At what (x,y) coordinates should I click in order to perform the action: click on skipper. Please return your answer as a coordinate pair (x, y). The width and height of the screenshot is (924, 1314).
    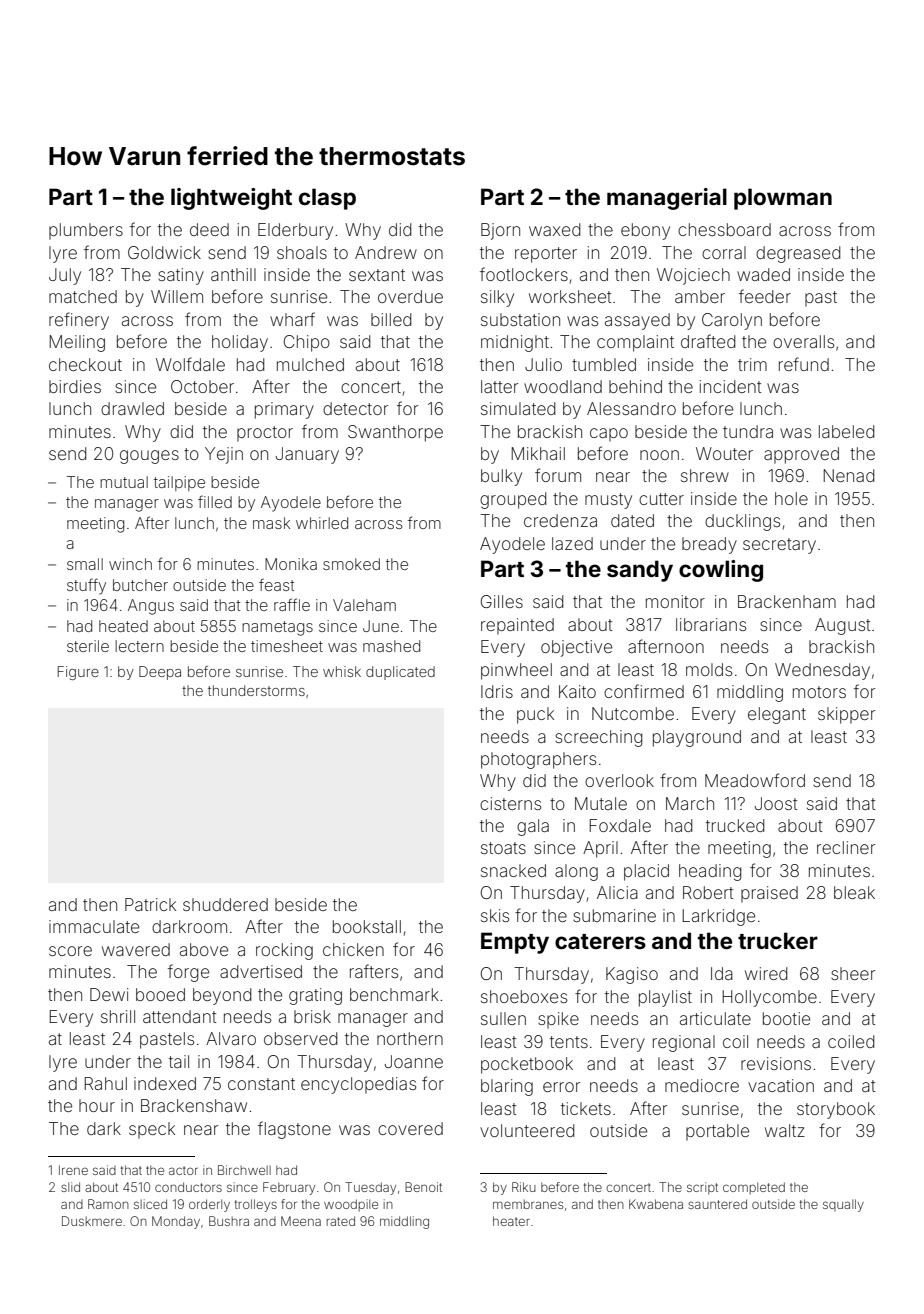
    Looking at the image, I should click on (846, 715).
